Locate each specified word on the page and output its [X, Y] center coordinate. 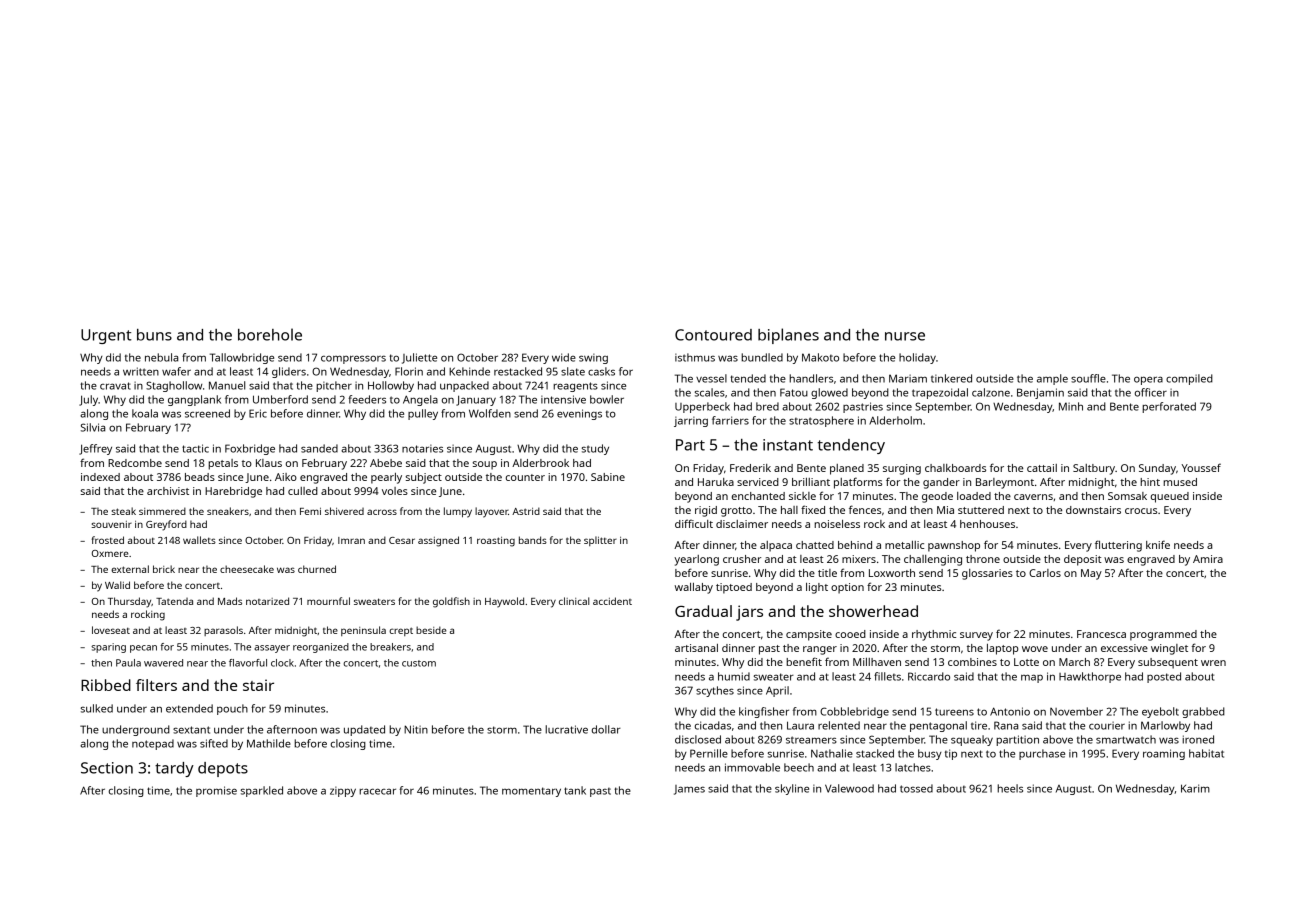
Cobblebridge [854, 712]
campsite [809, 635]
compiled [1189, 379]
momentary [531, 792]
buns [154, 335]
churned [317, 569]
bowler [607, 399]
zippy [343, 791]
